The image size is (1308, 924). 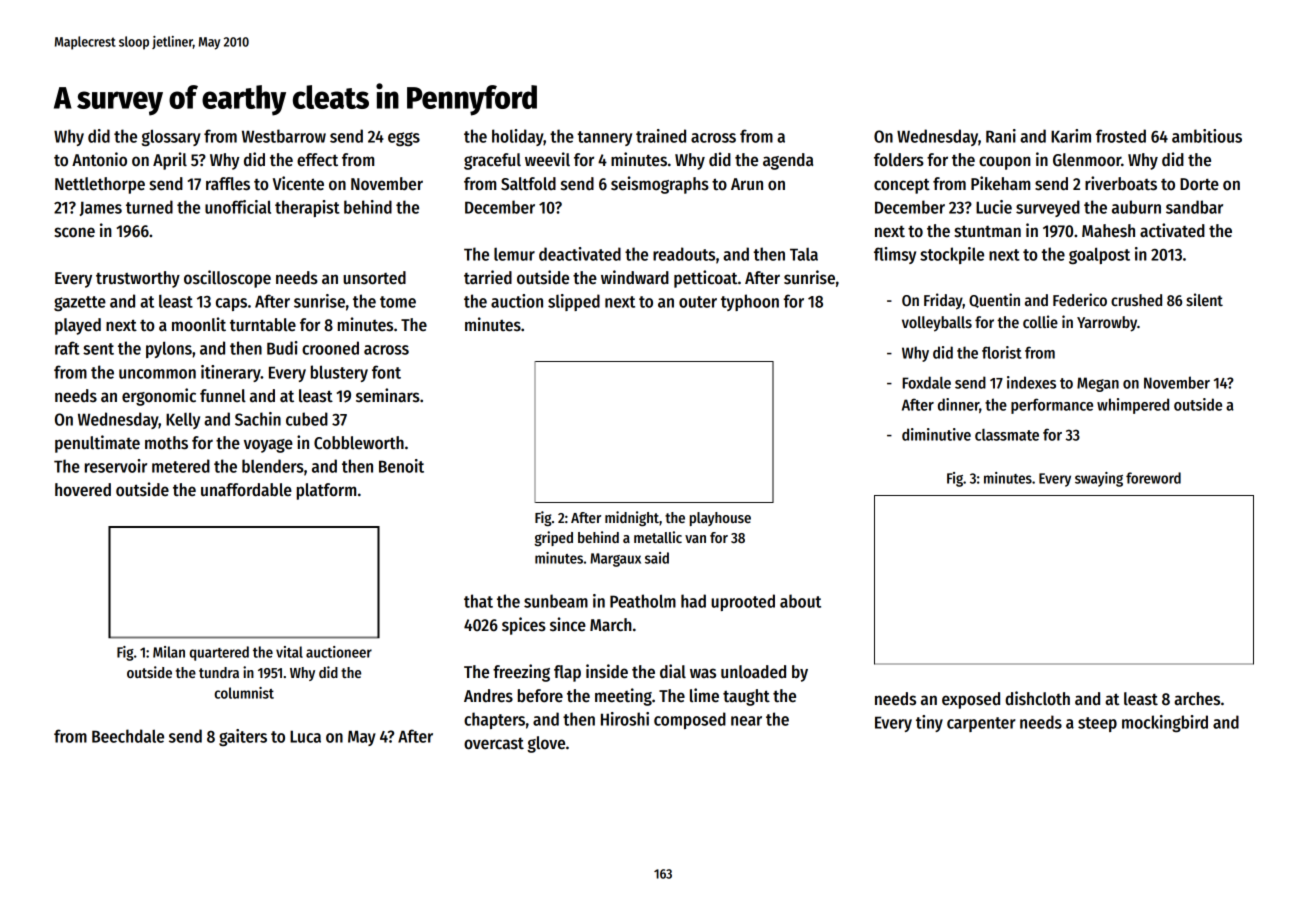 What do you see at coordinates (478, 601) in the screenshot?
I see `that` at bounding box center [478, 601].
